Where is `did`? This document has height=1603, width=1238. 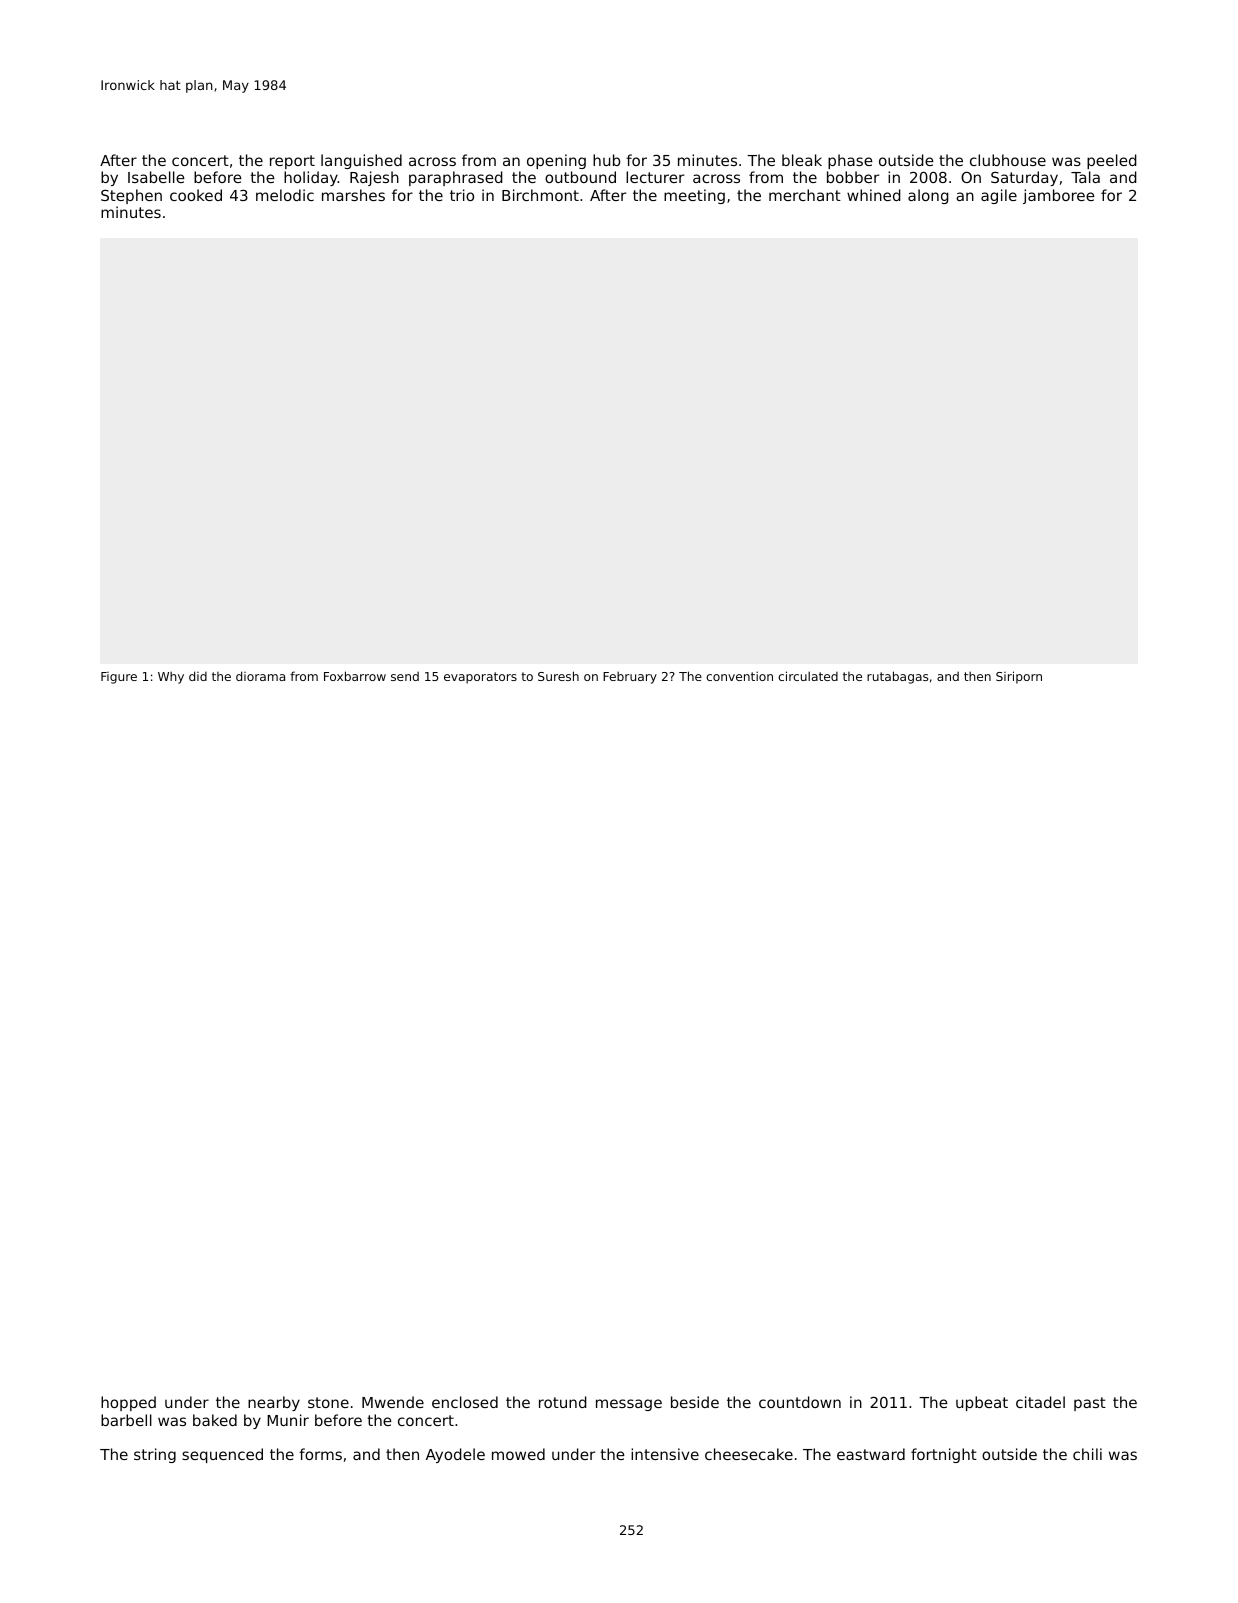
did is located at coordinates (198, 676).
